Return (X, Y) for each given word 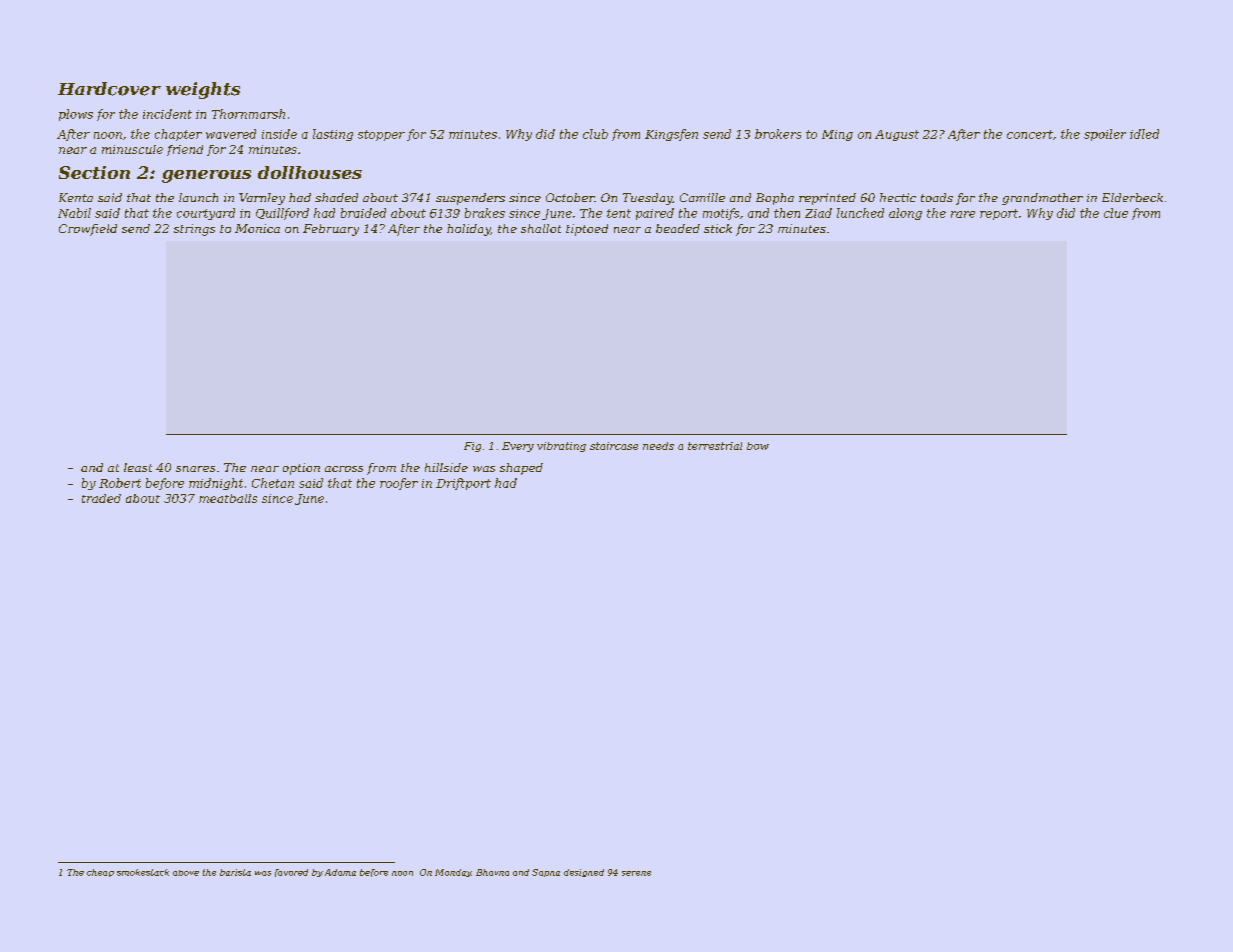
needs (658, 446)
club (595, 134)
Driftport (463, 484)
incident (167, 114)
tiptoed (587, 230)
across (344, 469)
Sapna (546, 873)
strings (194, 230)
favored (291, 873)
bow (758, 446)
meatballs (228, 498)
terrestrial (715, 446)
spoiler (1105, 135)
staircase (614, 446)
